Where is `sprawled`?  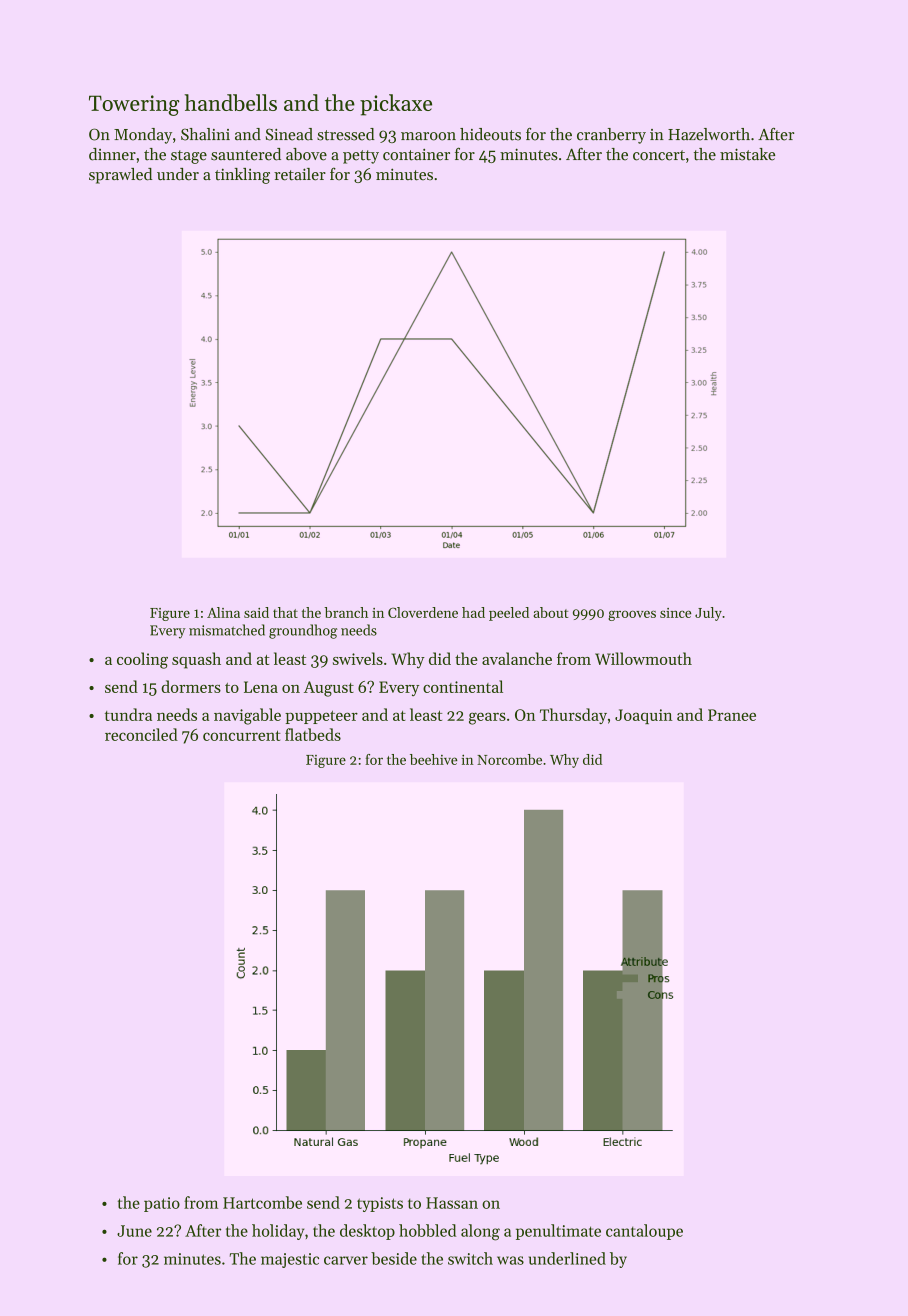
sprawled is located at coordinates (120, 176).
